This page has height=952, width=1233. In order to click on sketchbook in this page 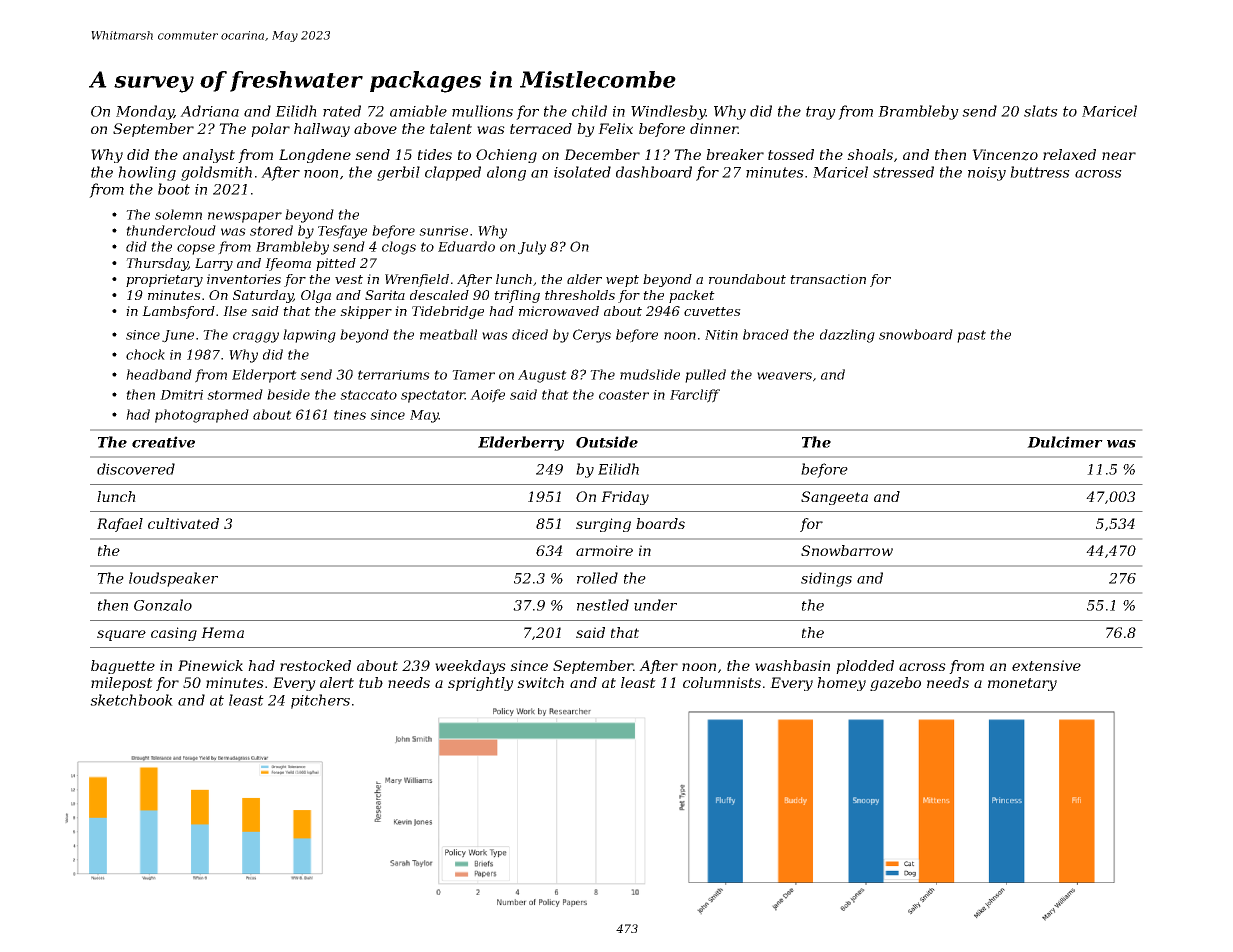, I will do `click(131, 700)`.
